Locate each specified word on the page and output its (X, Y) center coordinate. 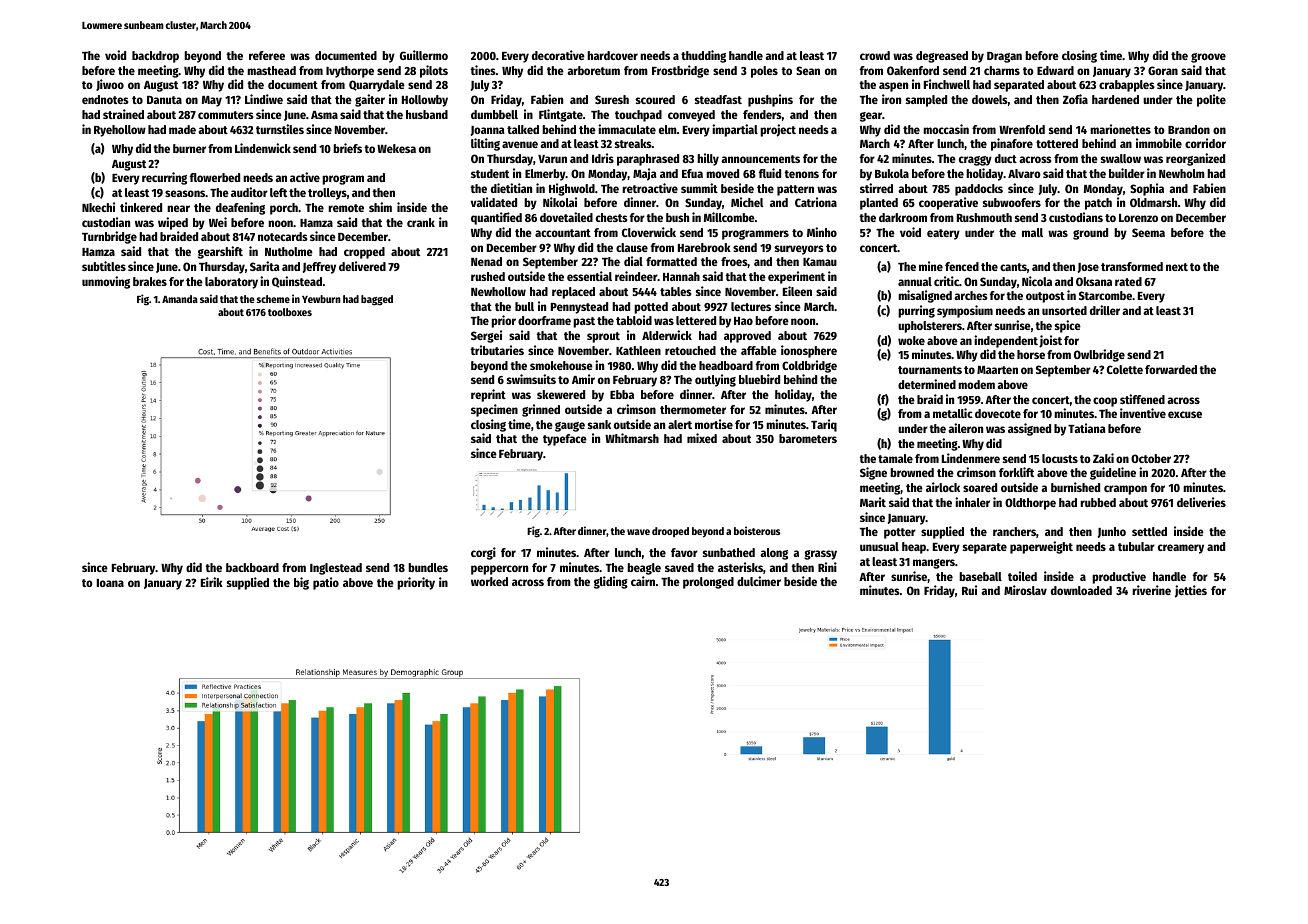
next (1177, 267)
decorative (558, 55)
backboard (252, 567)
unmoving (106, 282)
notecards (283, 236)
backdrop (155, 57)
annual (915, 281)
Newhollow (498, 291)
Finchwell (947, 84)
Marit (873, 502)
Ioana (110, 583)
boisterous (757, 530)
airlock (943, 487)
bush (677, 217)
